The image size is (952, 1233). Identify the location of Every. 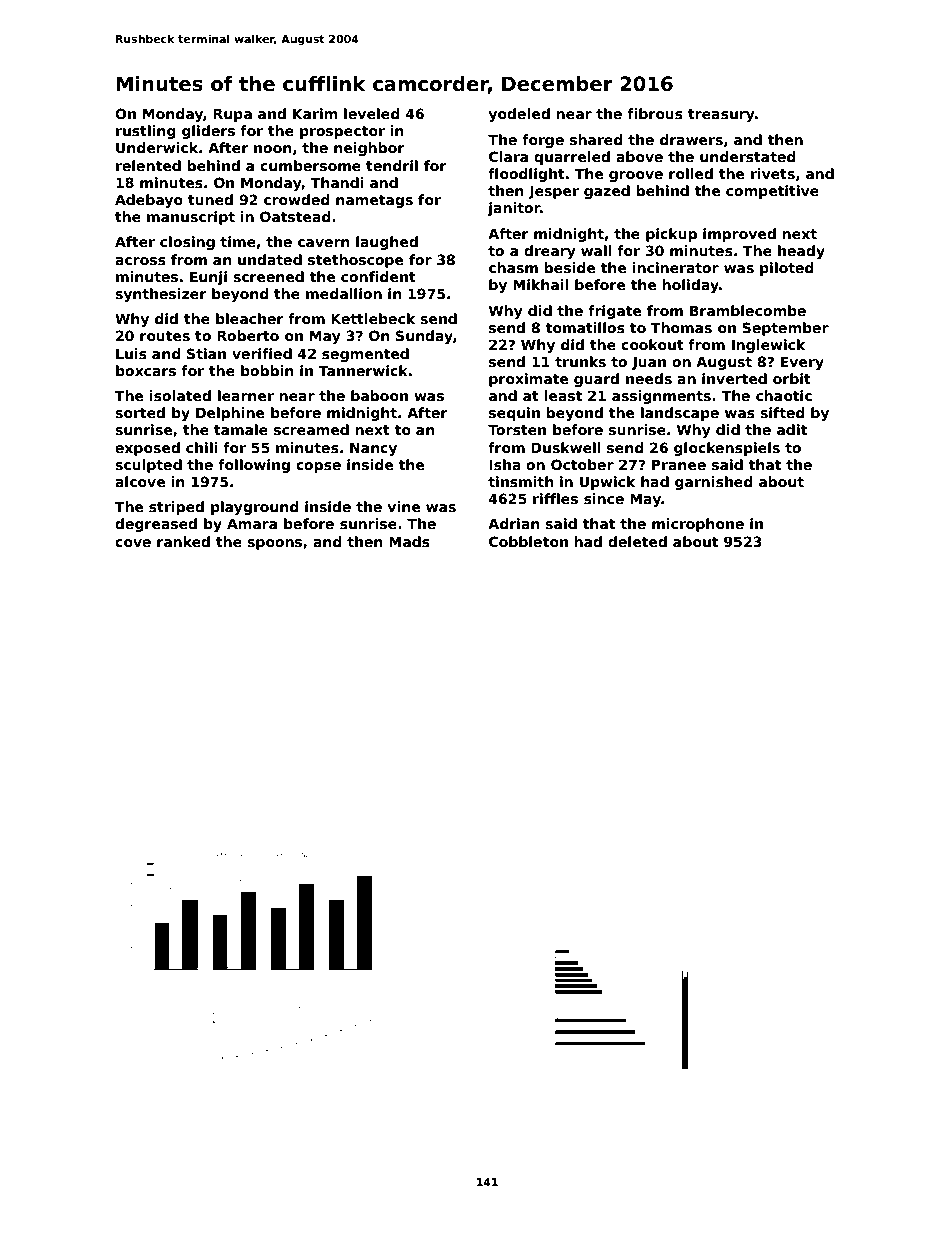
(802, 363).
